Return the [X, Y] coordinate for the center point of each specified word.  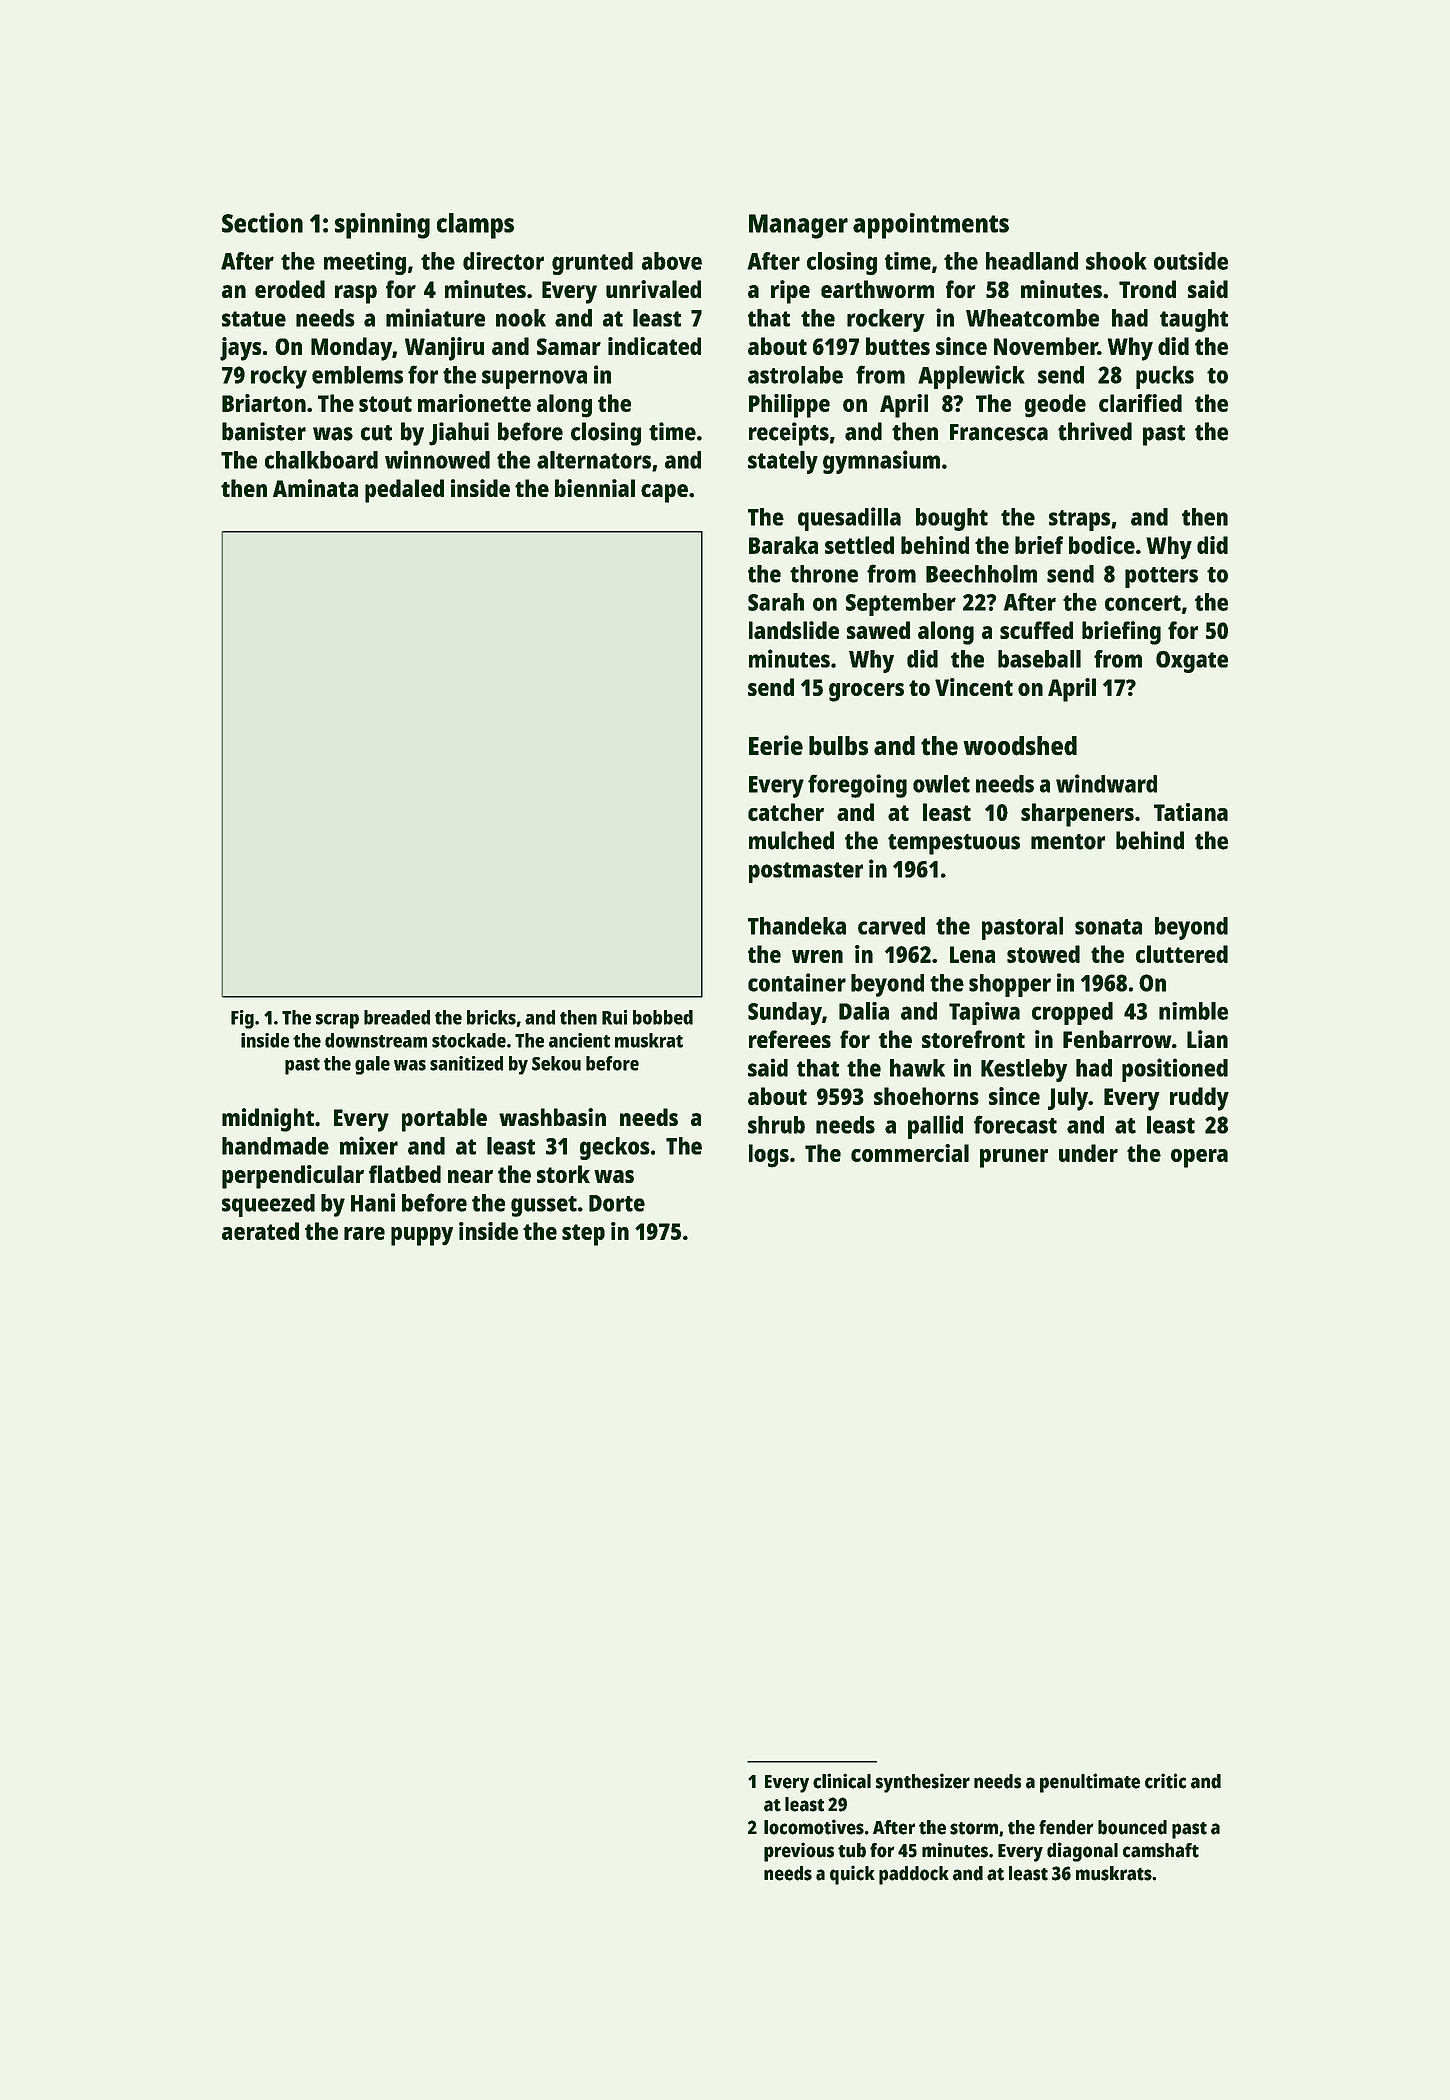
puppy [422, 1236]
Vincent [974, 687]
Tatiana [1191, 812]
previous [799, 1852]
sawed [878, 630]
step [583, 1235]
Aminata [315, 488]
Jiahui [459, 434]
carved [891, 926]
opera [1199, 1158]
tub [852, 1850]
